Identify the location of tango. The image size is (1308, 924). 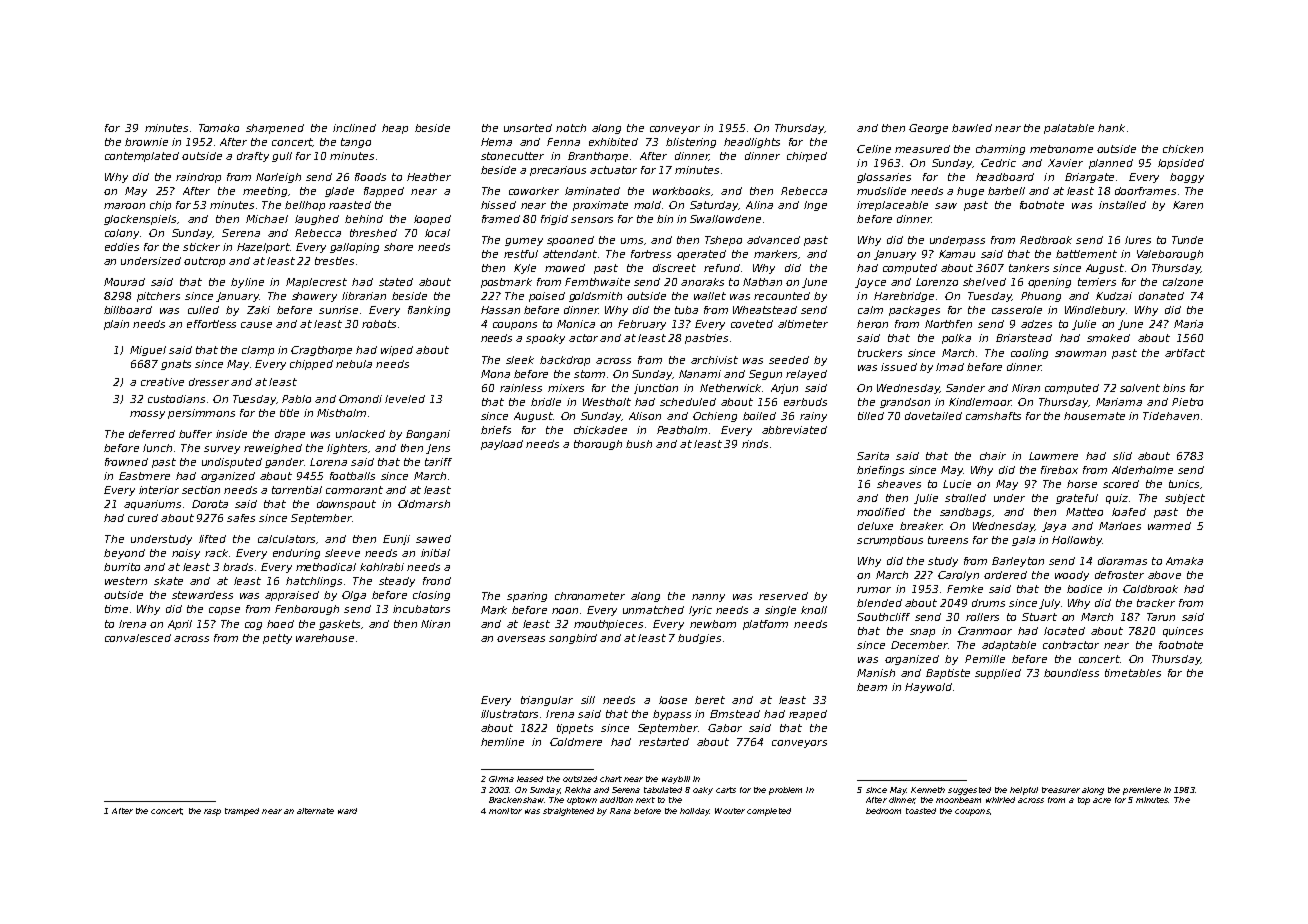
(356, 143).
